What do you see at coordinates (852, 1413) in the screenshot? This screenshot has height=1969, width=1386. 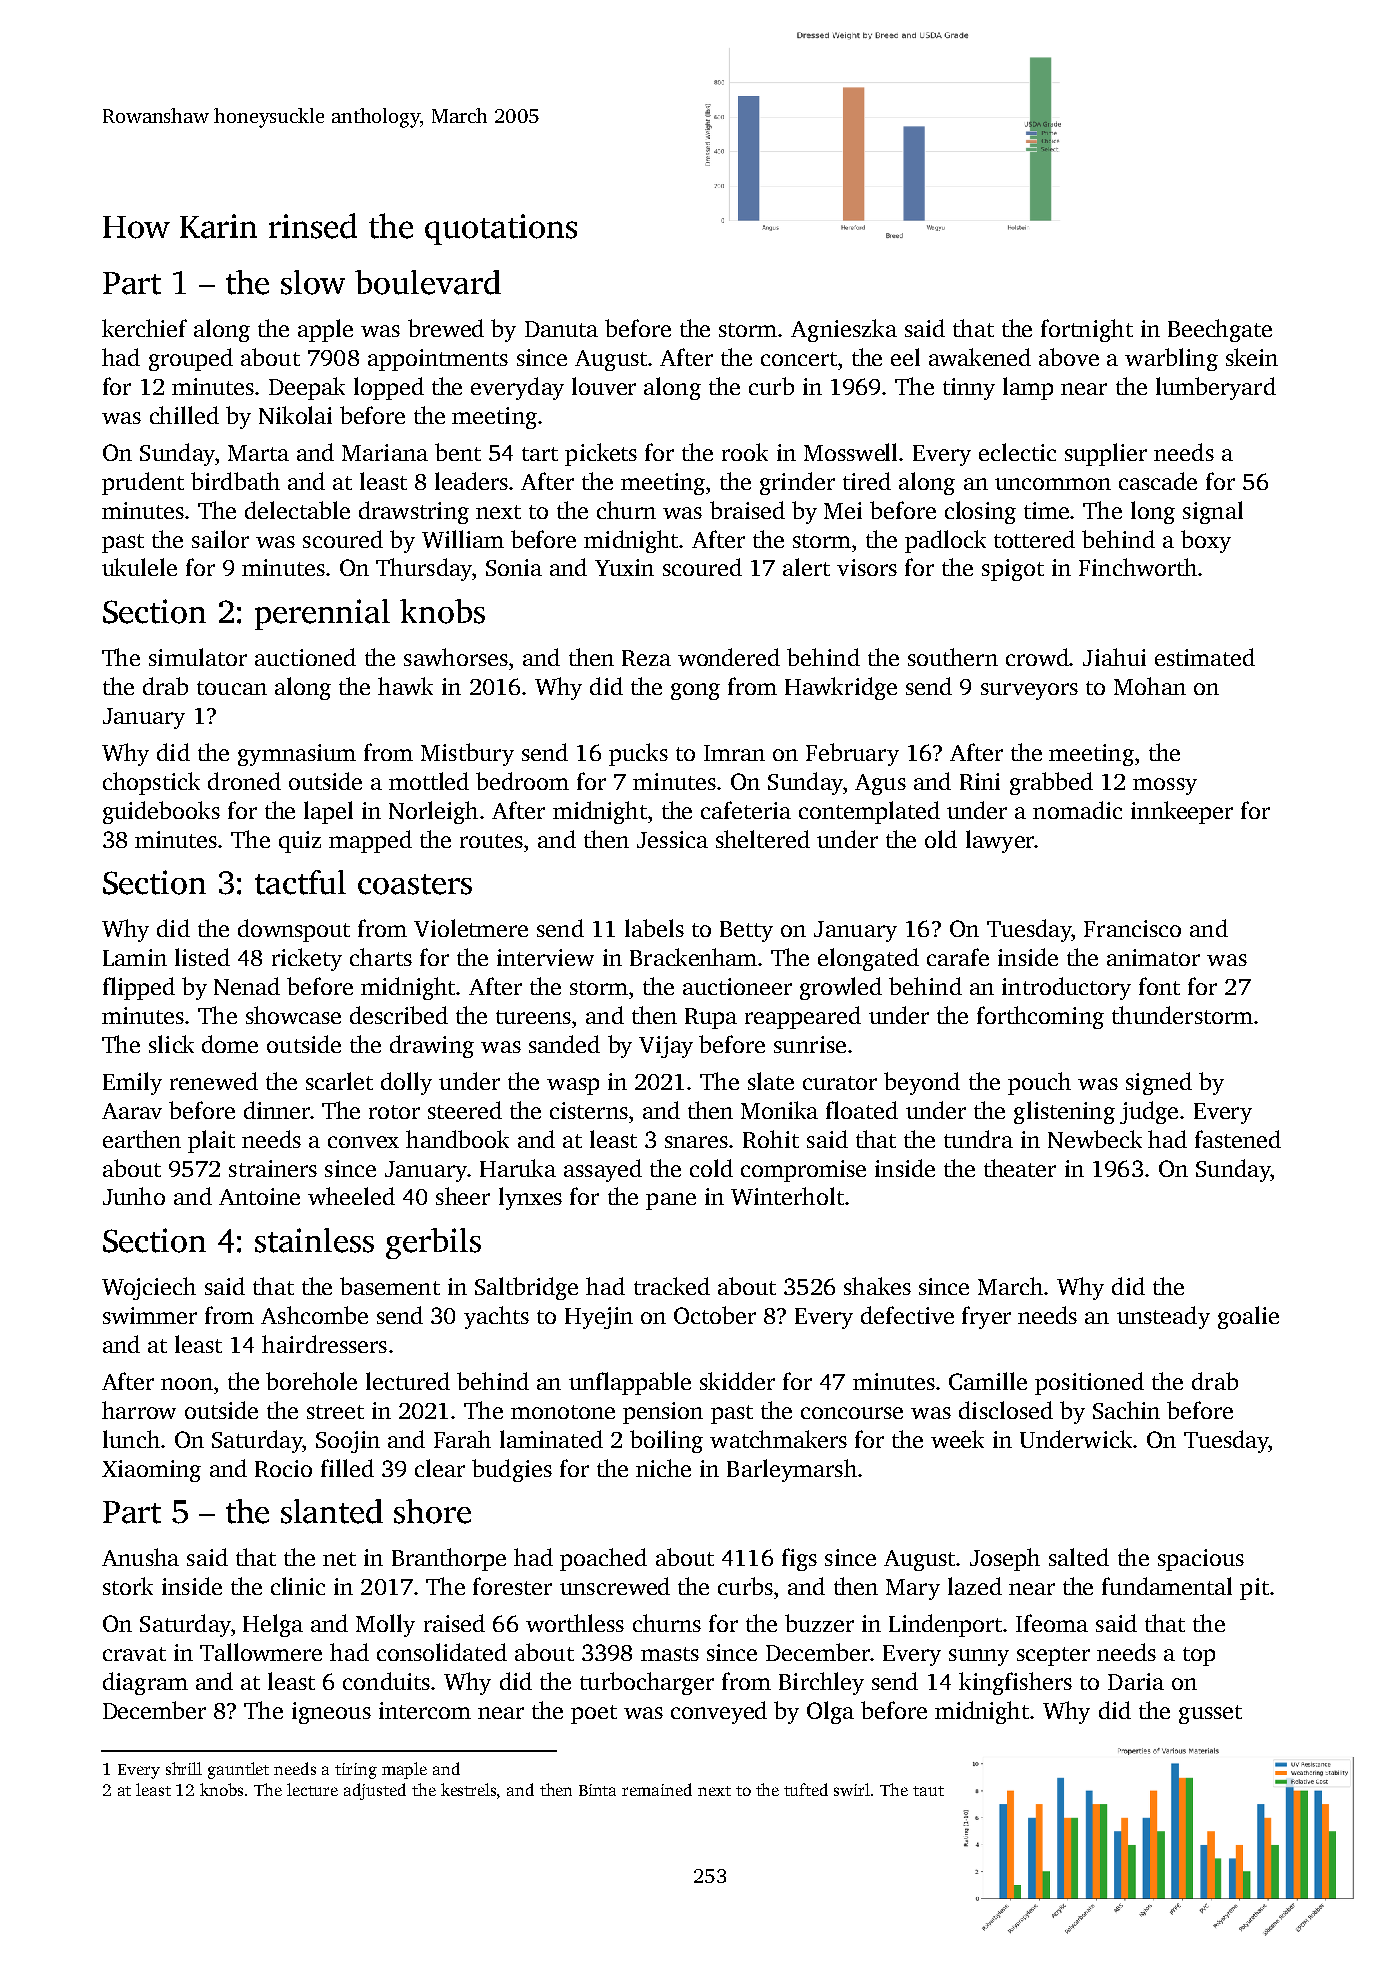 I see `concourse` at bounding box center [852, 1413].
